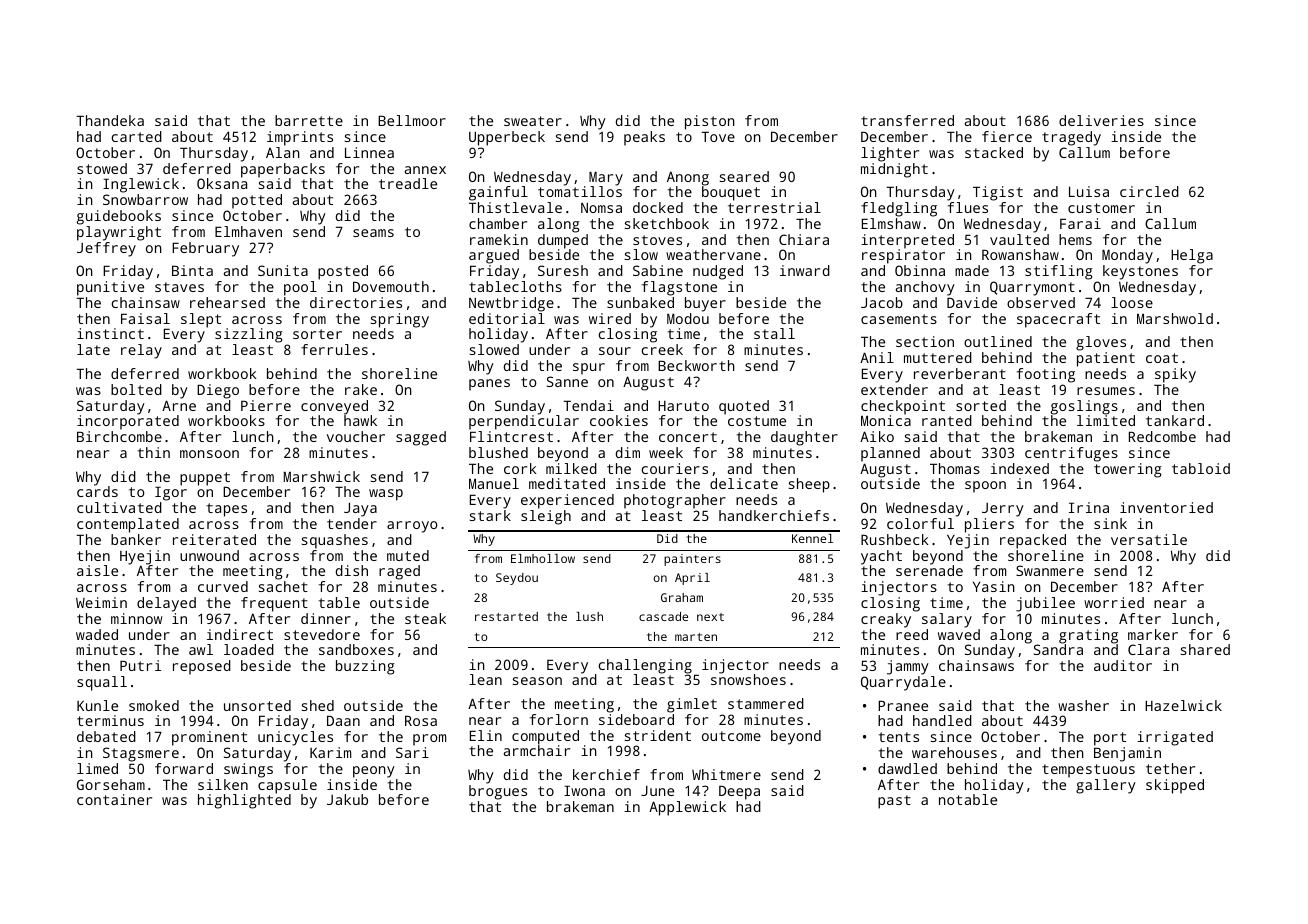 The image size is (1308, 924). Describe the element at coordinates (248, 231) in the screenshot. I see `Elmhaven` at that location.
